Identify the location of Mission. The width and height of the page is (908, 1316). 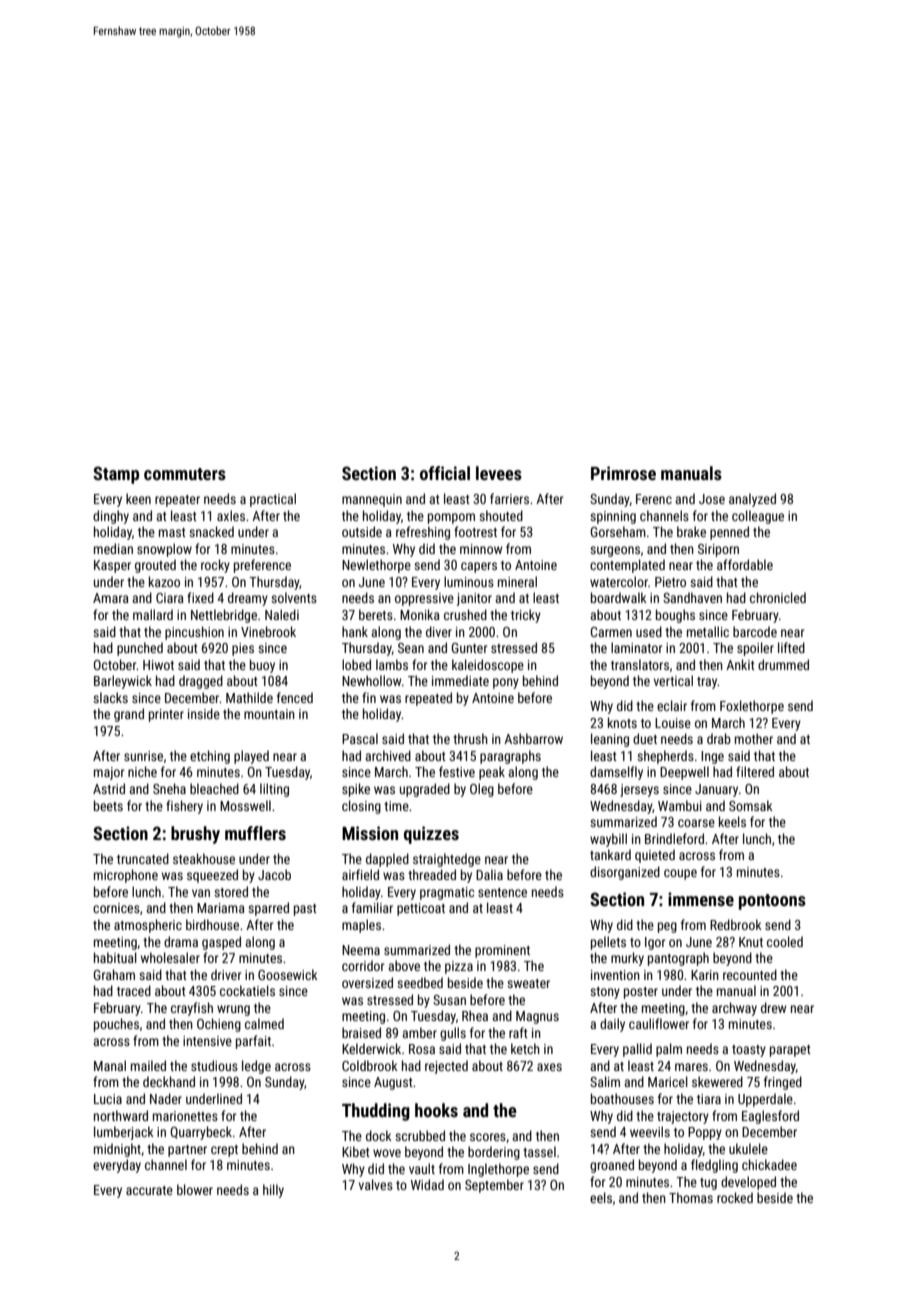
(370, 833).
